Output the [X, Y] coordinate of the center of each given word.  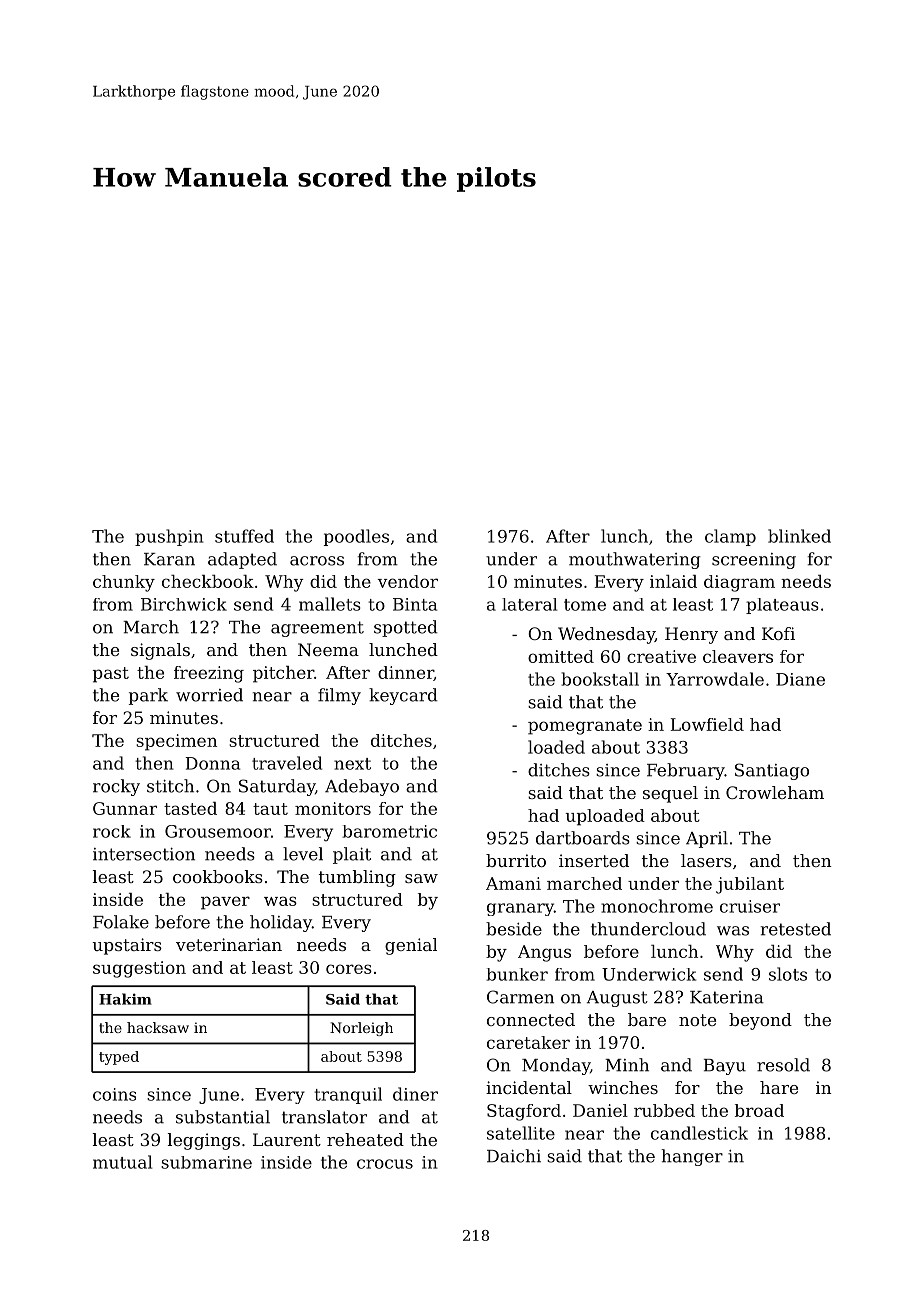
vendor [408, 581]
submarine [206, 1162]
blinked [799, 536]
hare [779, 1087]
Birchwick [184, 604]
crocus [385, 1164]
